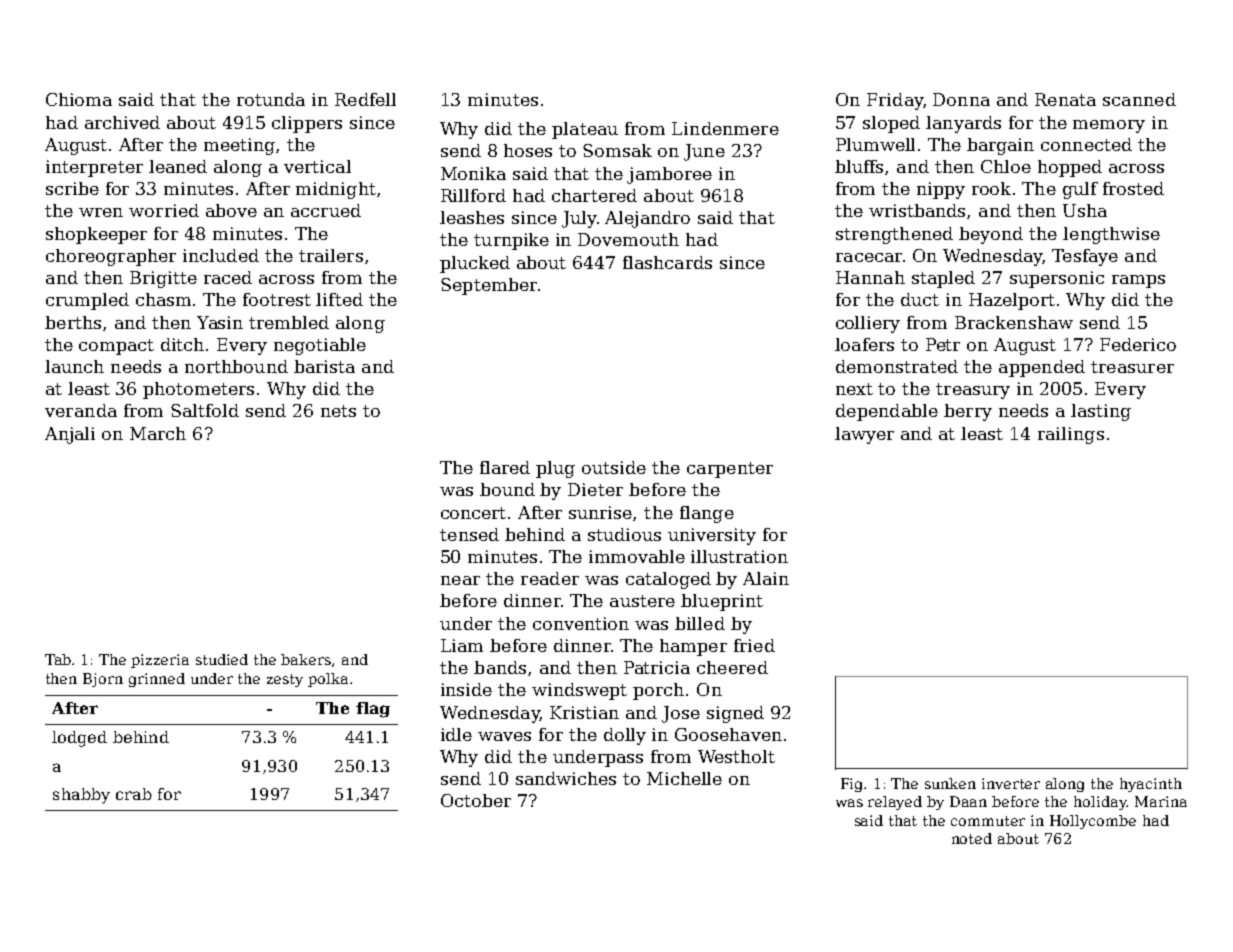 This image has height=952, width=1233. I want to click on flared, so click(505, 467).
